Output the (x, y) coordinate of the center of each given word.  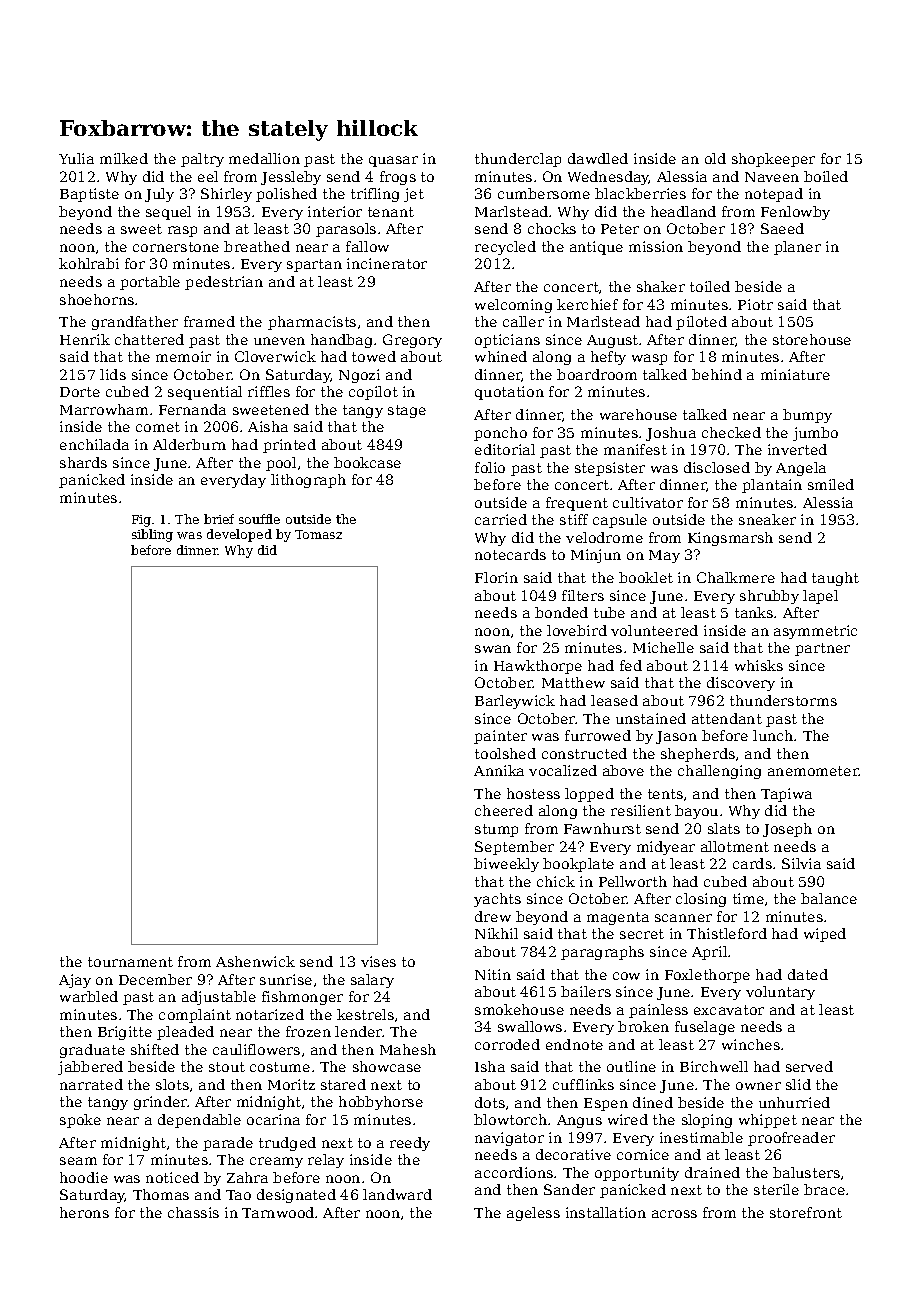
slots (172, 1084)
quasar (393, 161)
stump (496, 830)
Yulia (76, 158)
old (715, 158)
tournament (130, 962)
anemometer (813, 771)
